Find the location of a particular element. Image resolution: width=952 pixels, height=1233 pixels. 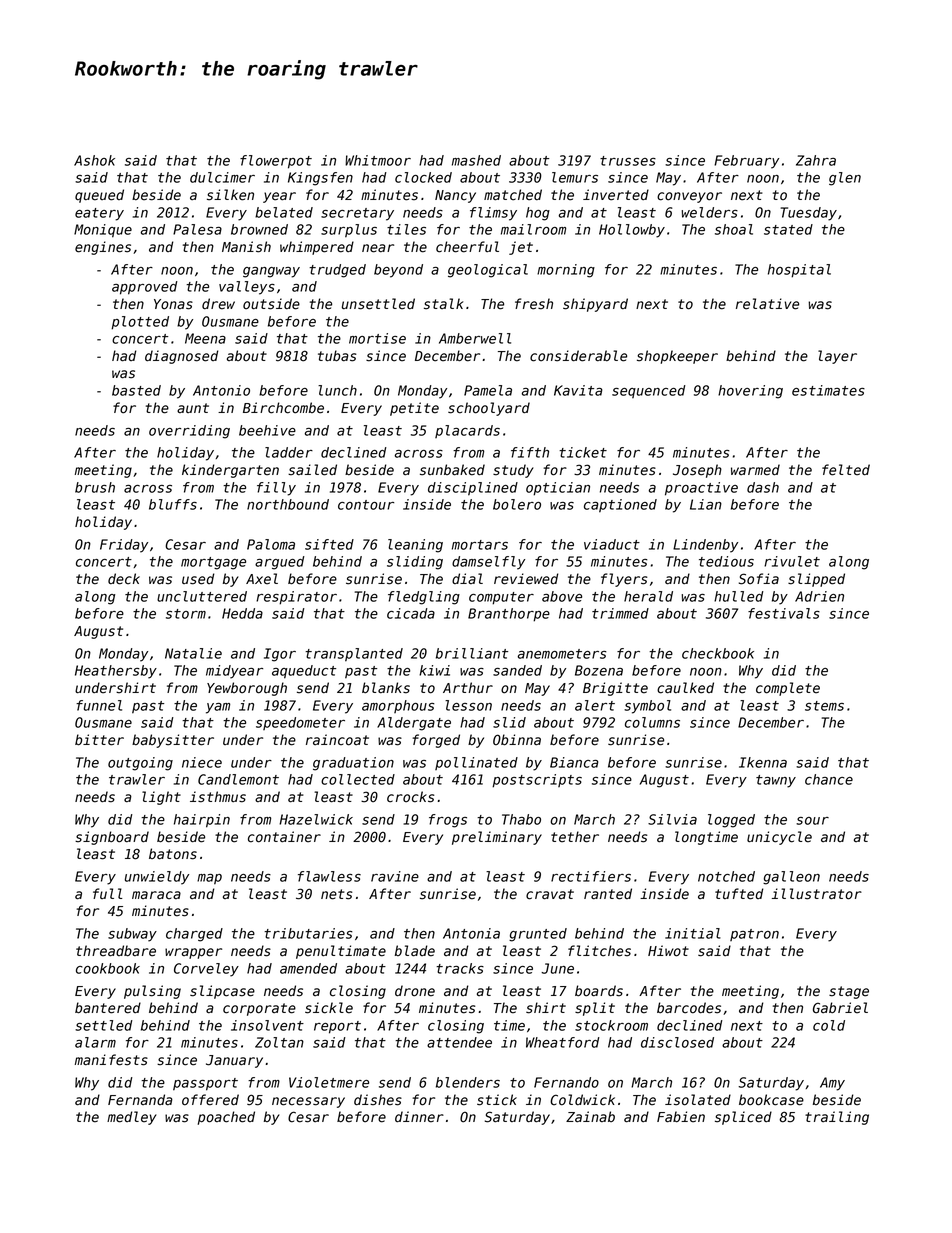

approved is located at coordinates (145, 288).
